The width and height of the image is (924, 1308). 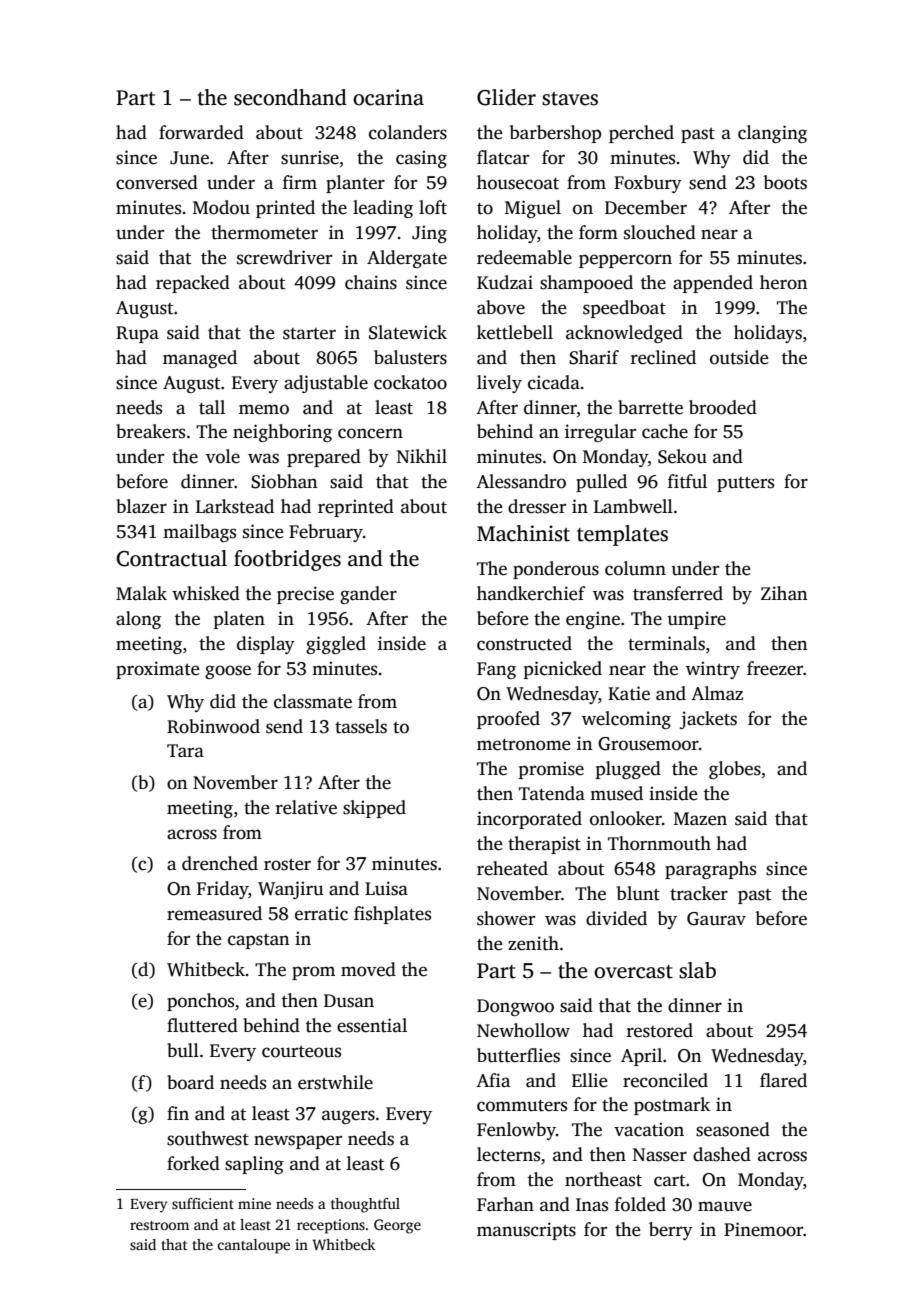 What do you see at coordinates (506, 97) in the image?
I see `Glider` at bounding box center [506, 97].
